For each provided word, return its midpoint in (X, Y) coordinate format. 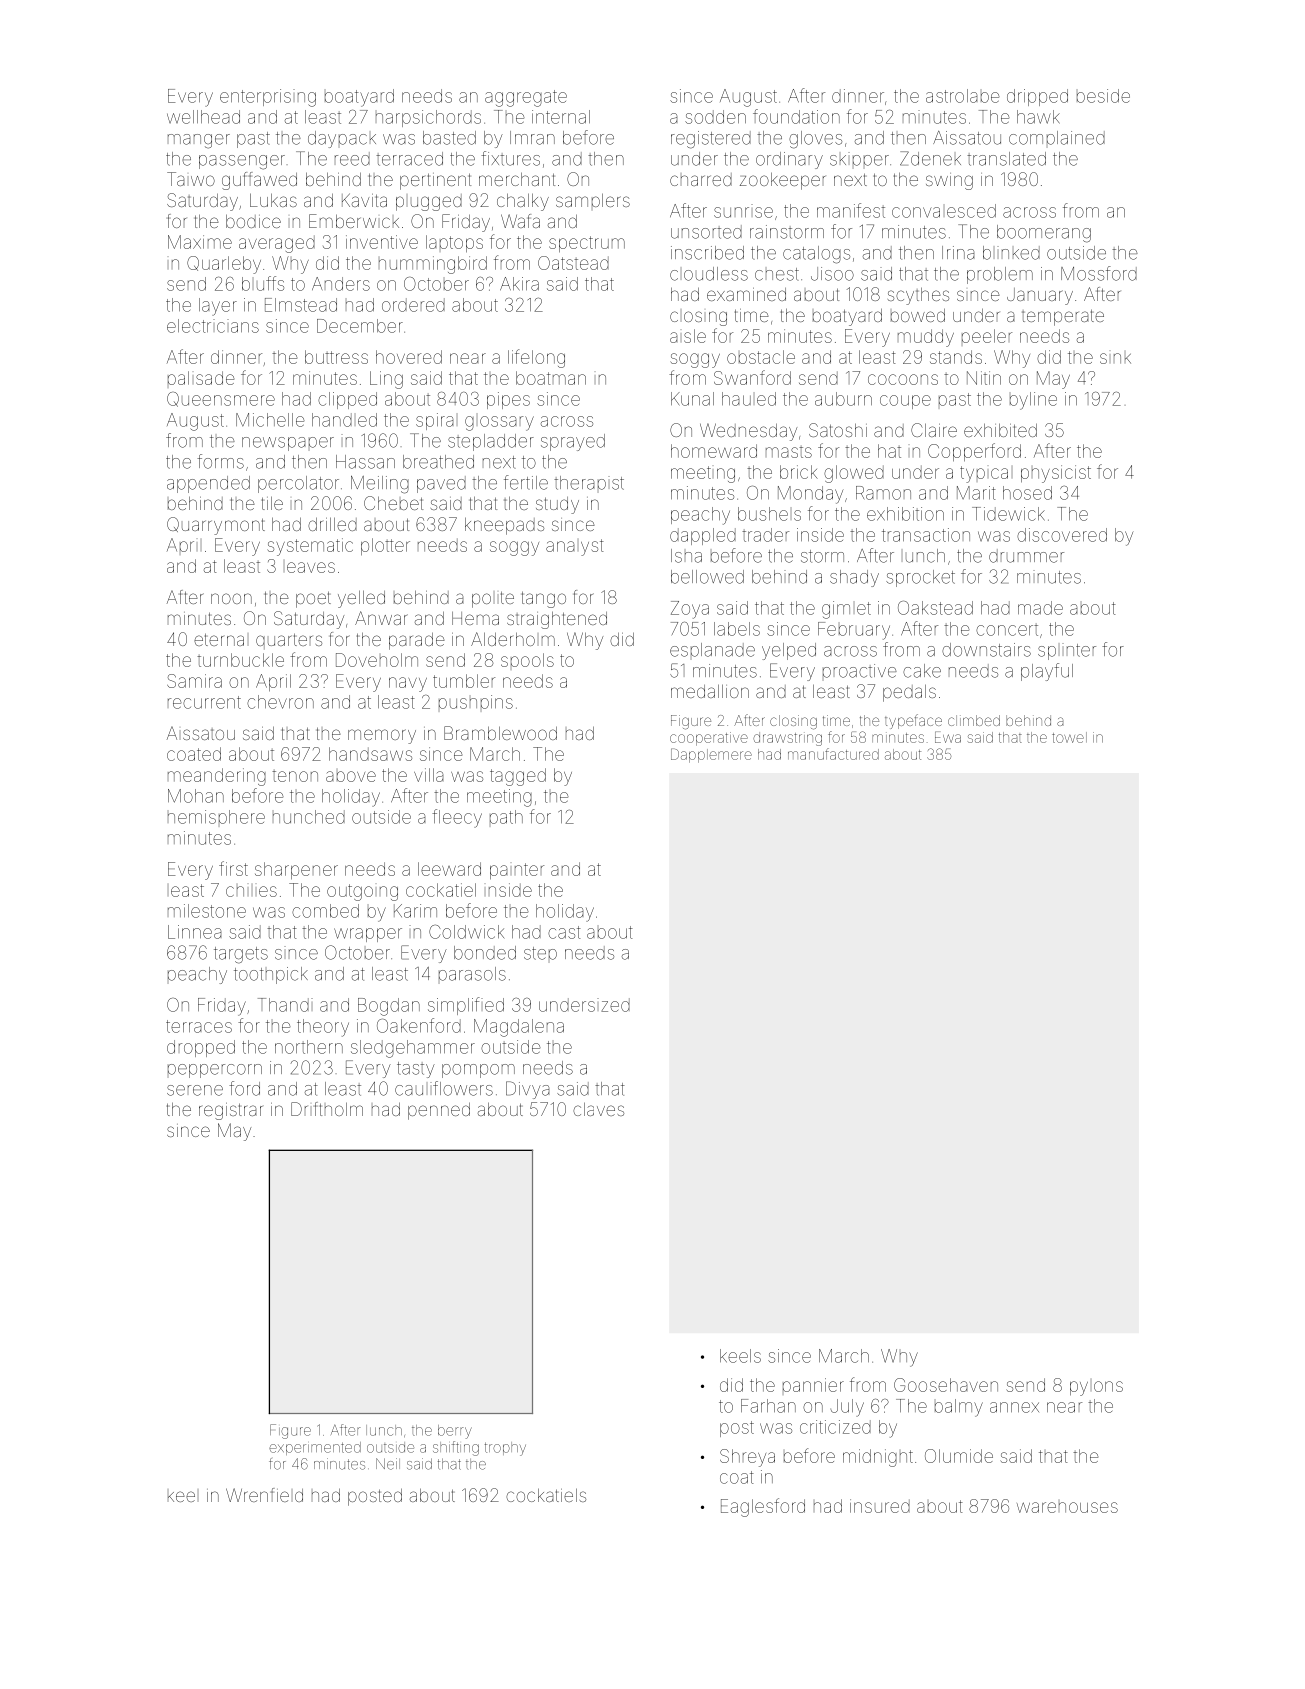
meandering (217, 777)
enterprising (268, 98)
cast (564, 932)
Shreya (747, 1458)
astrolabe (963, 96)
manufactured (833, 754)
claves (598, 1109)
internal (561, 117)
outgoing (362, 892)
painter (517, 871)
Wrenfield (264, 1495)
